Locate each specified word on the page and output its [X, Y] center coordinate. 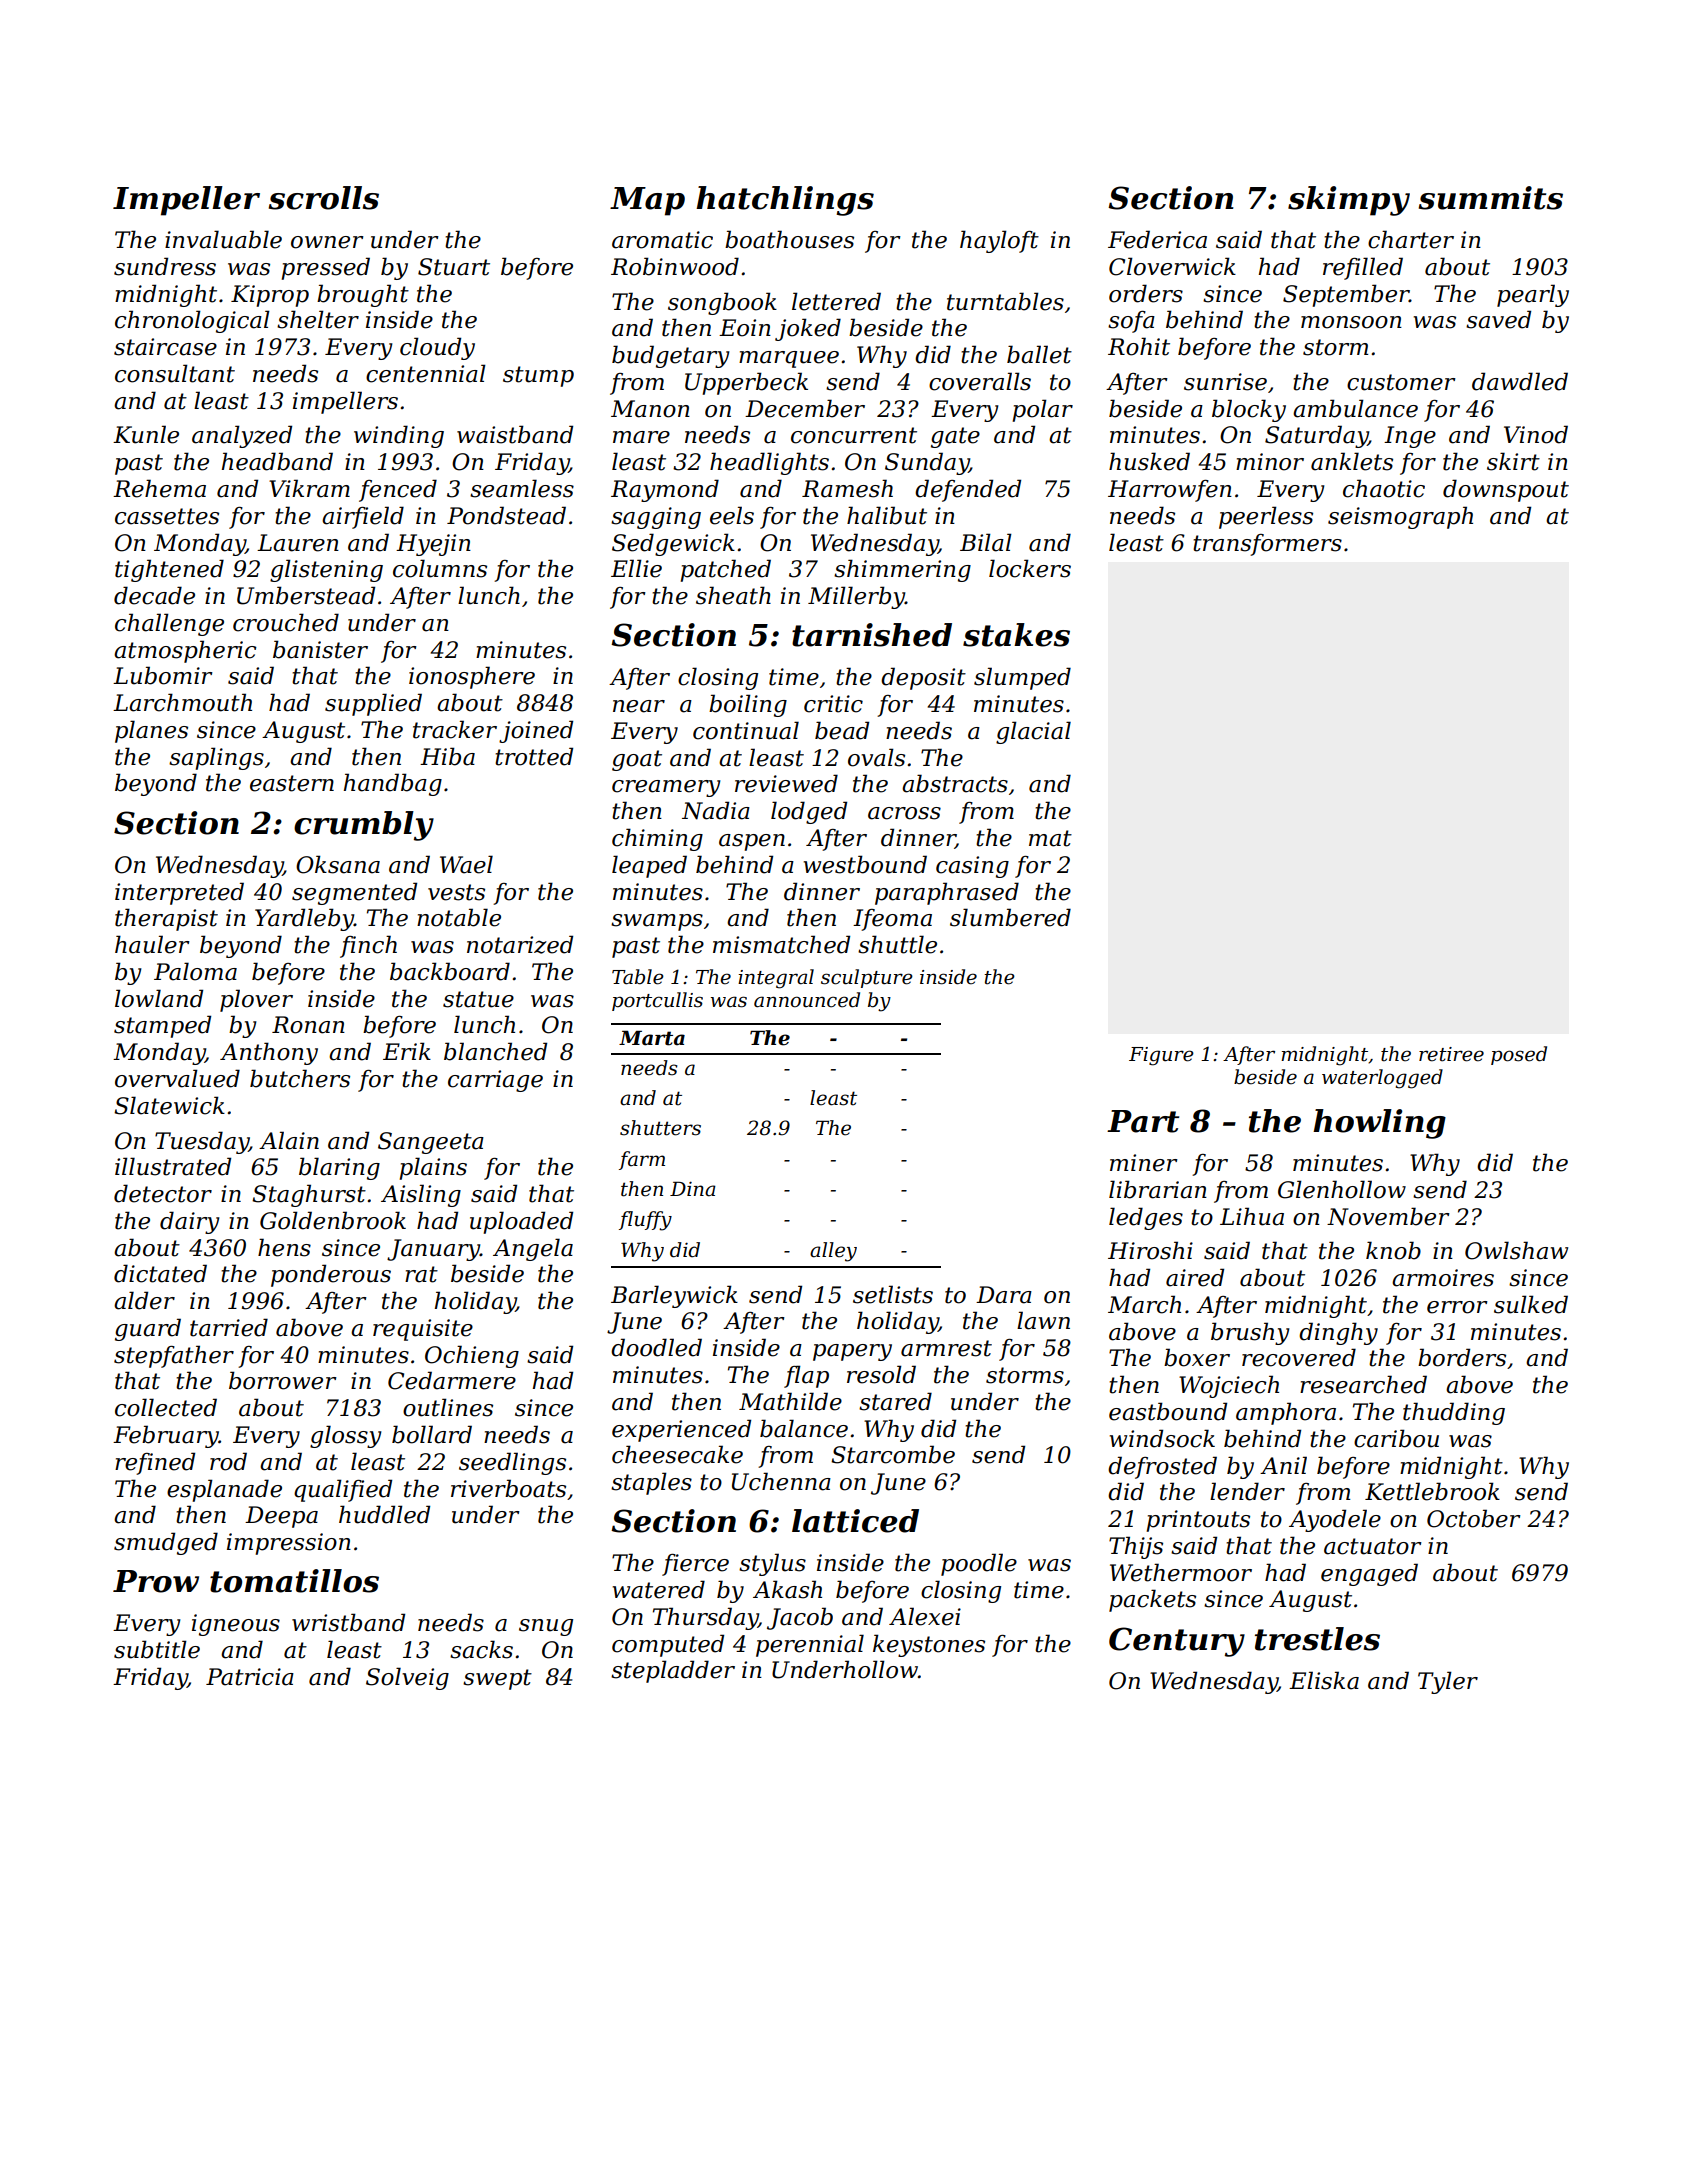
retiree [1451, 1054]
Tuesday [202, 1142]
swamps [657, 922]
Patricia [250, 1677]
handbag [393, 784]
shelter [318, 319]
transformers [1267, 545]
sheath [733, 595]
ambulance [1355, 408]
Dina [693, 1189]
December [805, 408]
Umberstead [306, 595]
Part [1143, 1121]
